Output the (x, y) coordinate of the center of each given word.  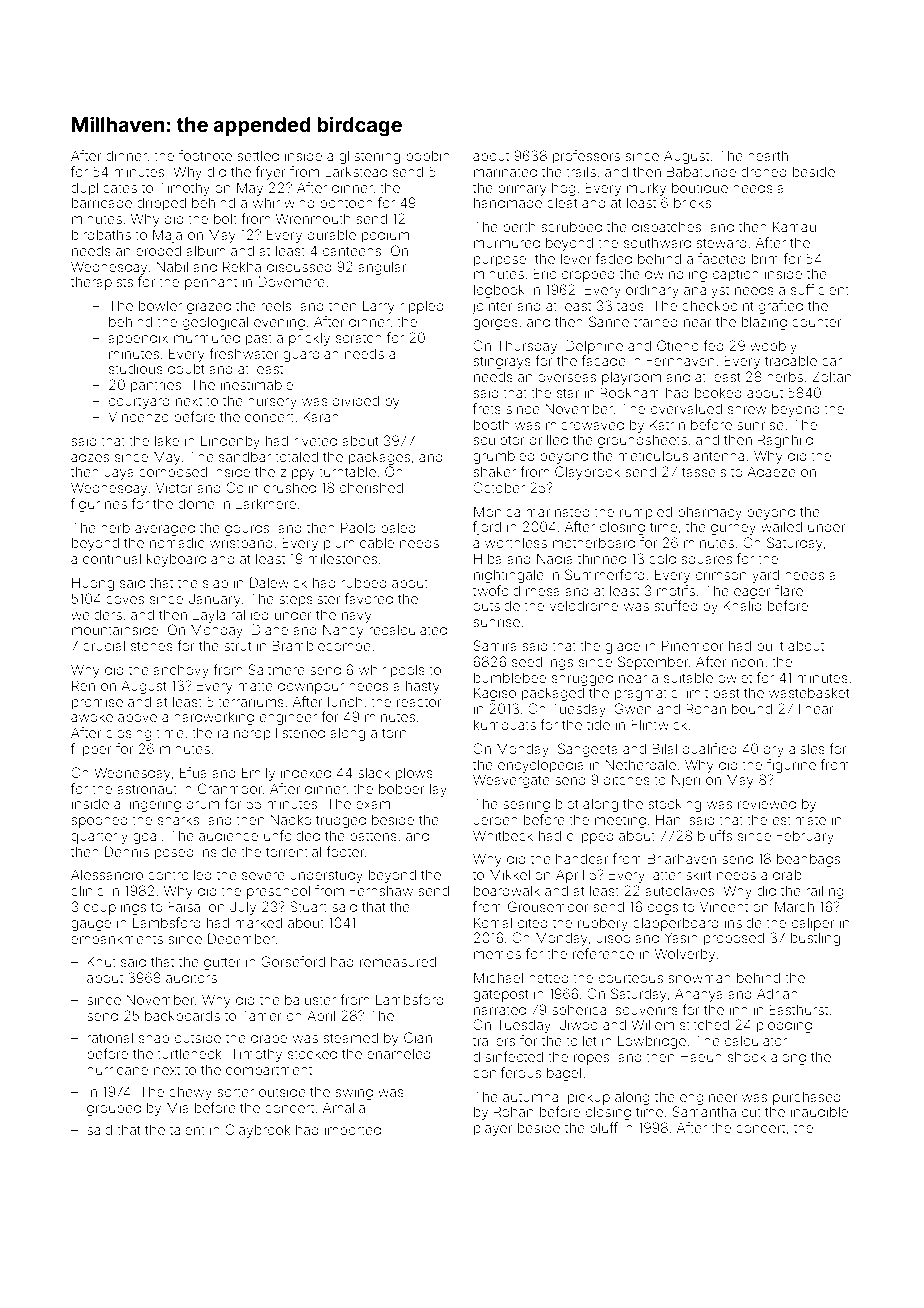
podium (385, 236)
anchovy (181, 671)
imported (353, 1131)
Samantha (704, 1111)
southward (657, 243)
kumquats (505, 726)
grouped (114, 1109)
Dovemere (291, 281)
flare (789, 590)
